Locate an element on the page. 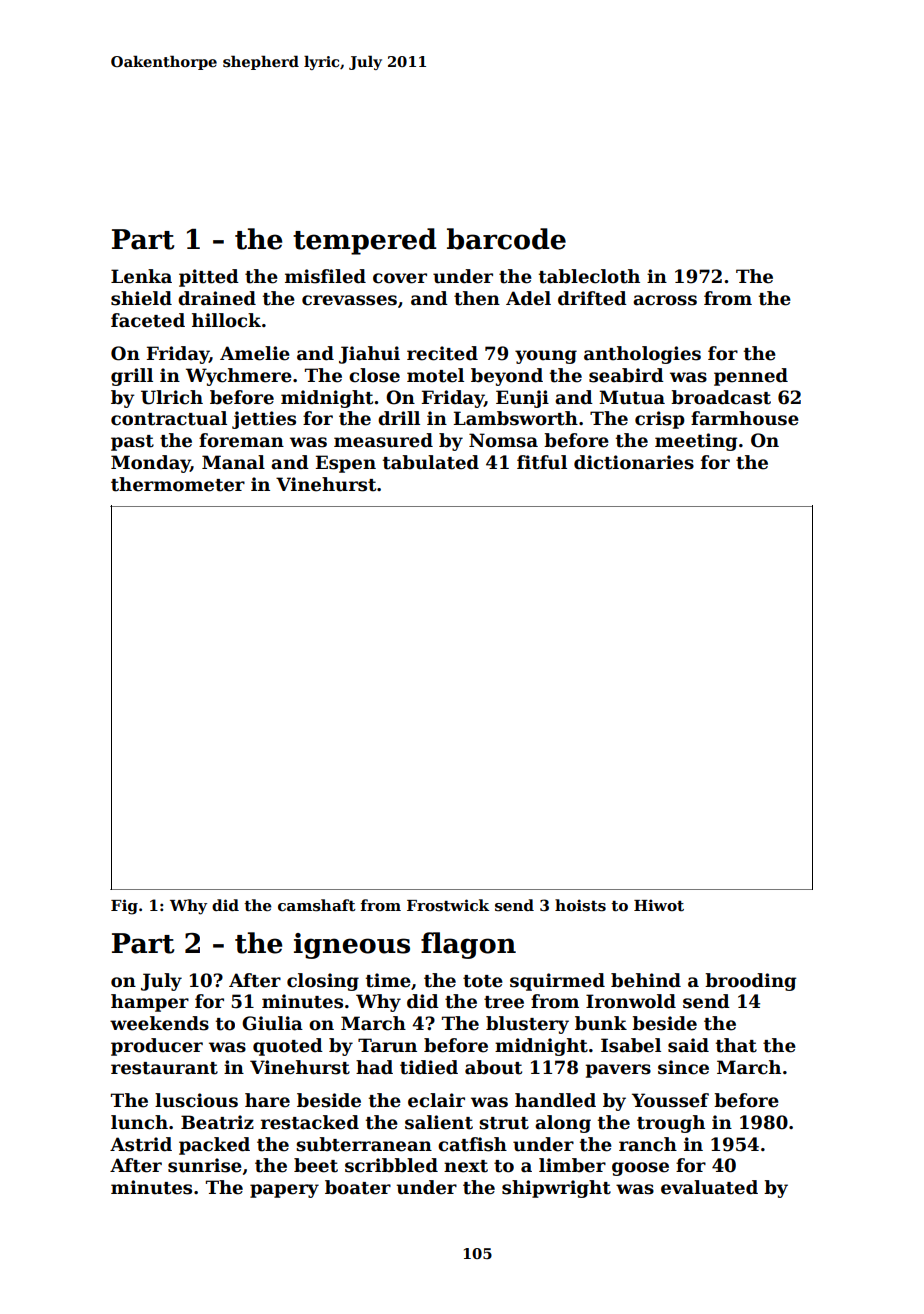 This image has width=924, height=1314. had is located at coordinates (374, 1067).
